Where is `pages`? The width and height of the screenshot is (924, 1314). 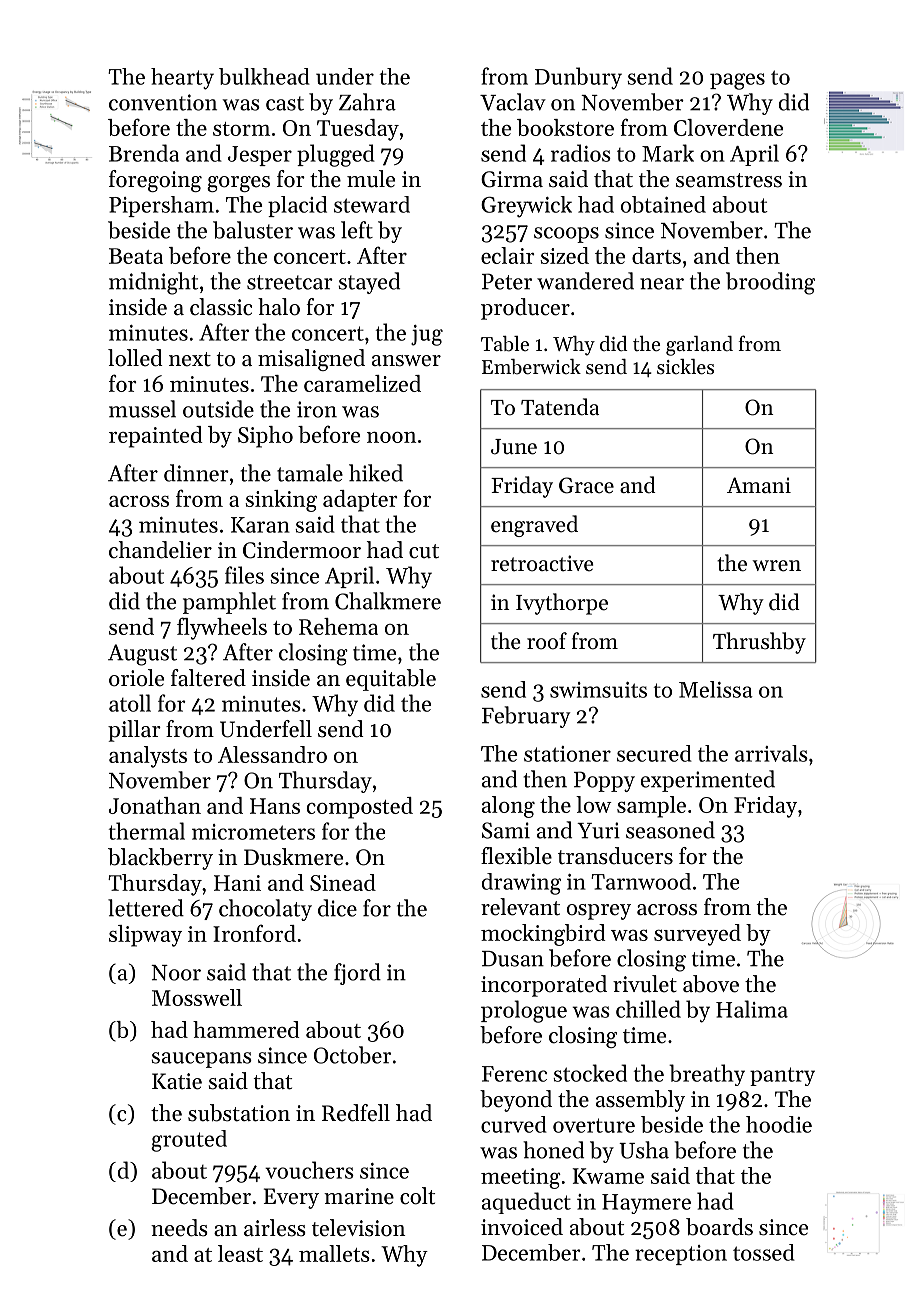
pages is located at coordinates (737, 81).
